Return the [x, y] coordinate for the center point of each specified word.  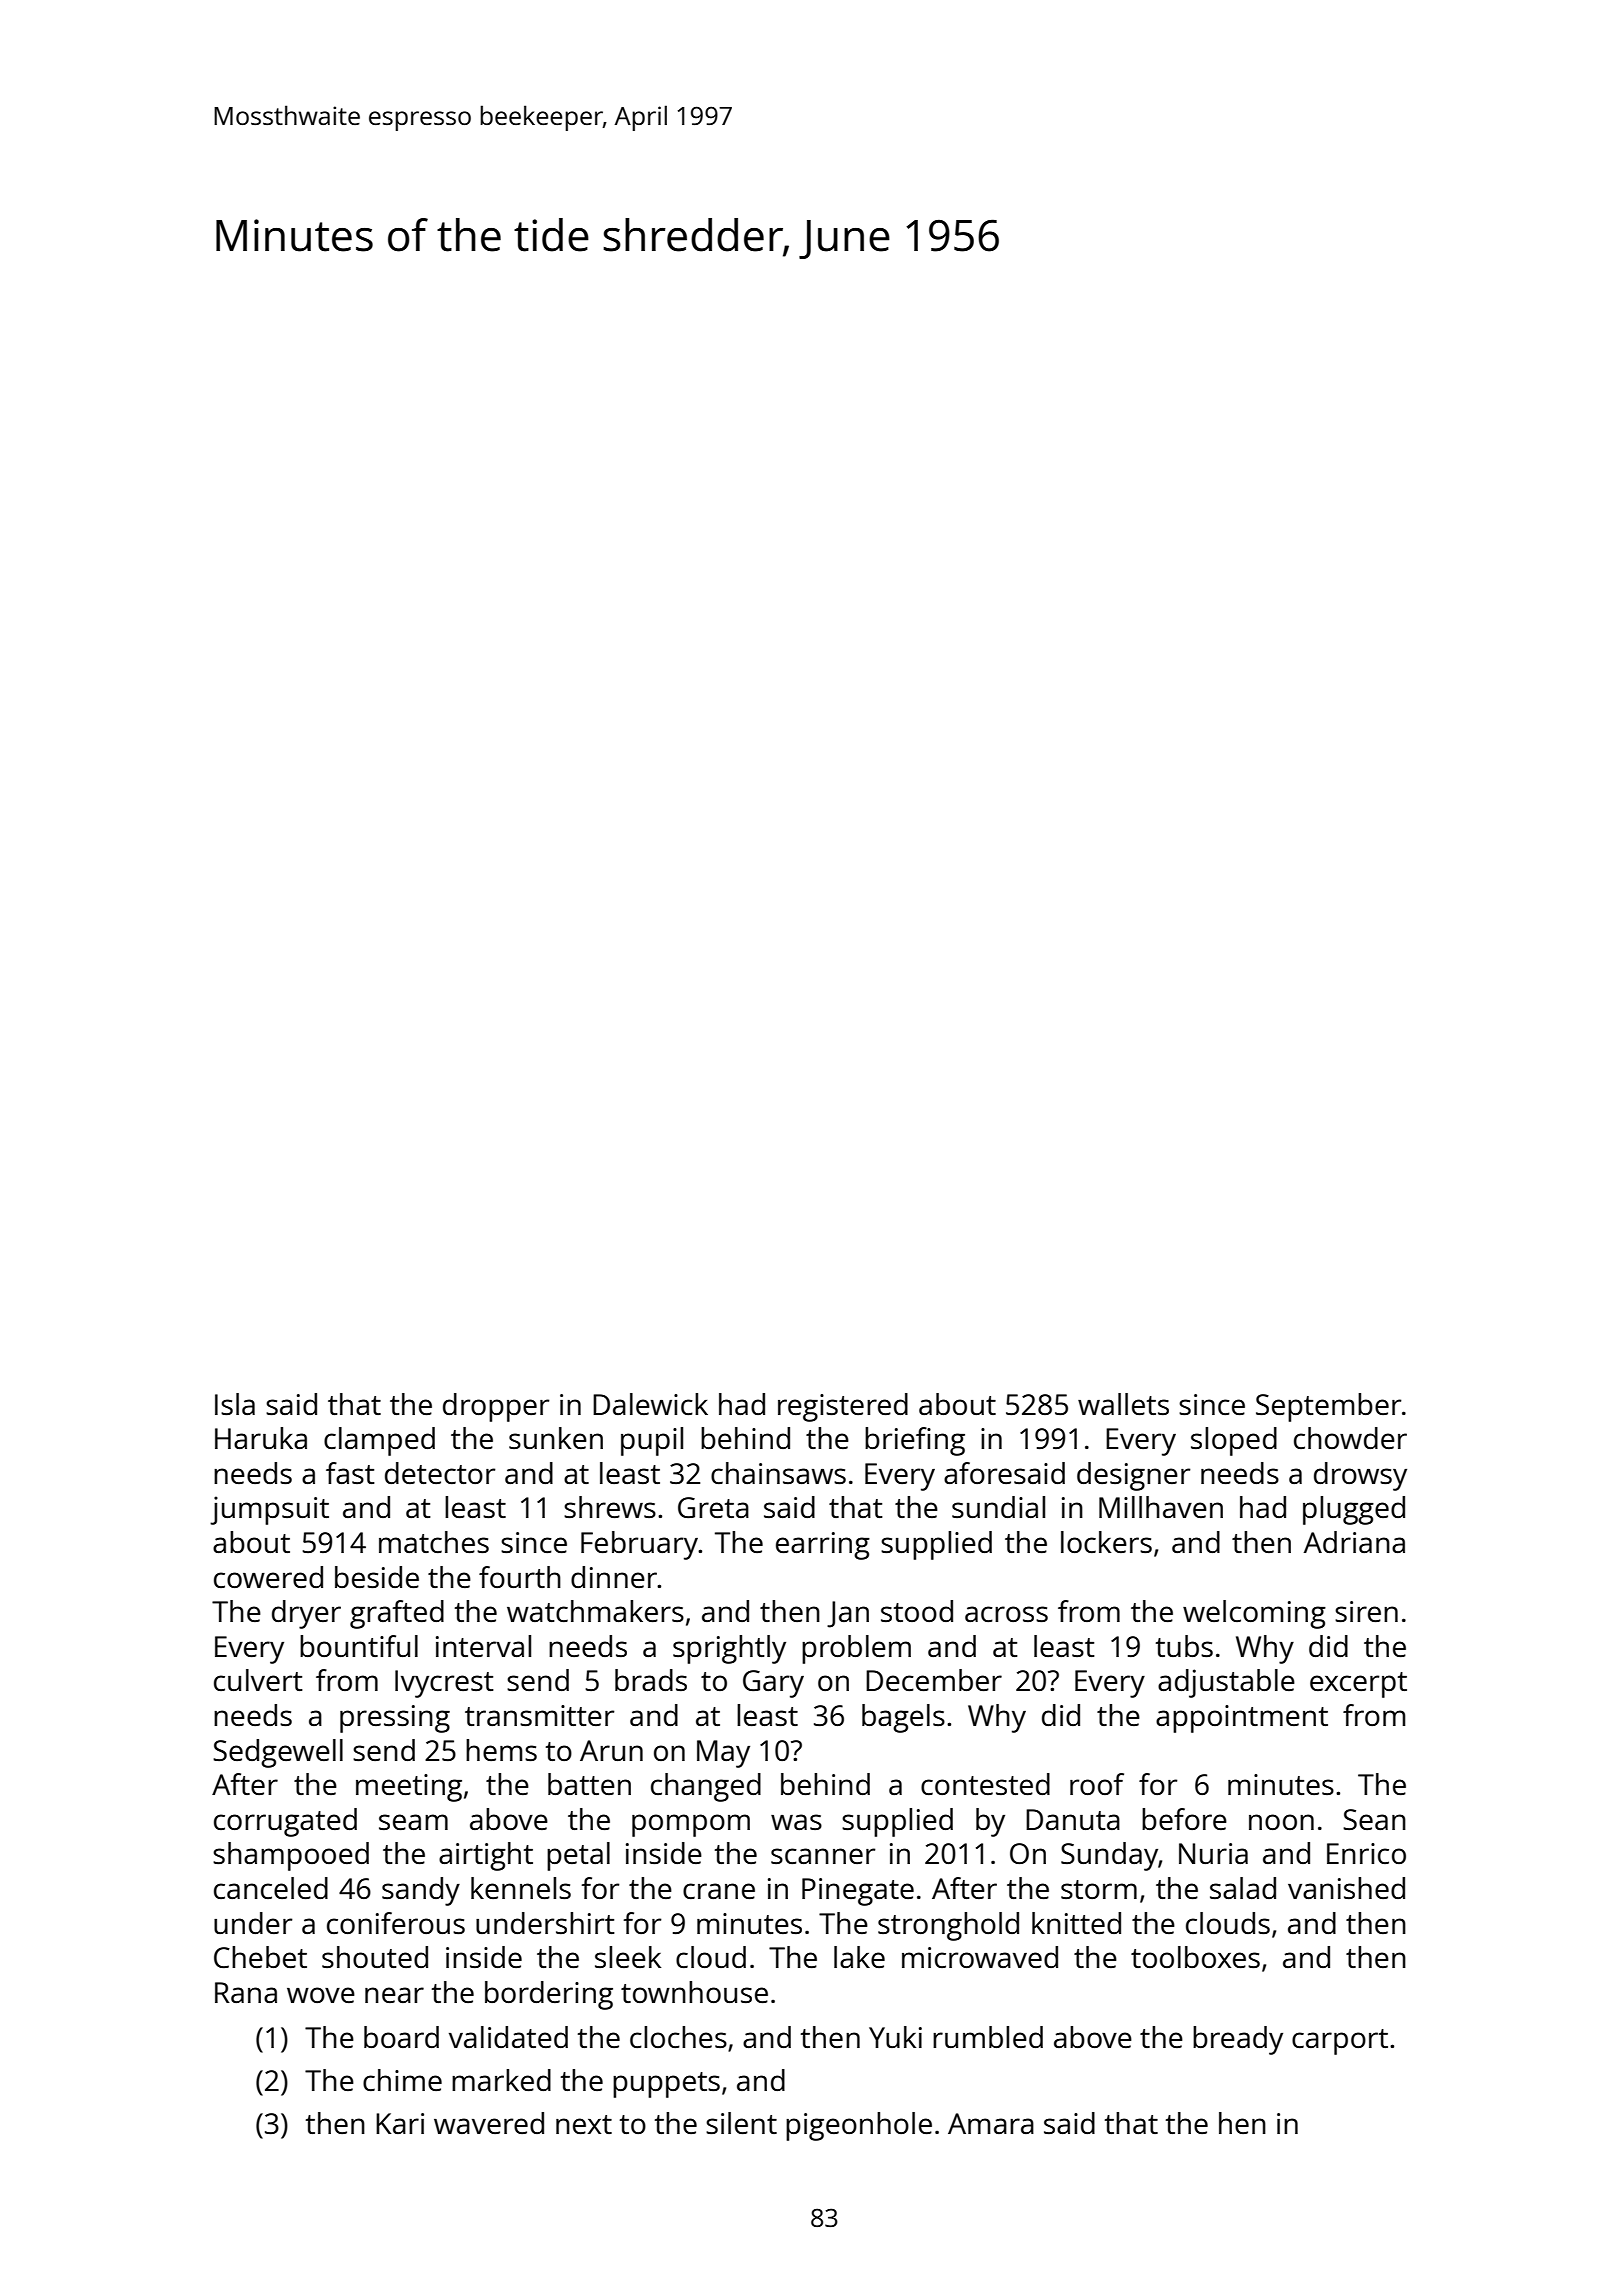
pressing [395, 1719]
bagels [903, 1718]
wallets [1123, 1404]
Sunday [1109, 1856]
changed [706, 1787]
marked [501, 2080]
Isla [235, 1404]
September [1328, 1407]
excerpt [1358, 1685]
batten [589, 1784]
